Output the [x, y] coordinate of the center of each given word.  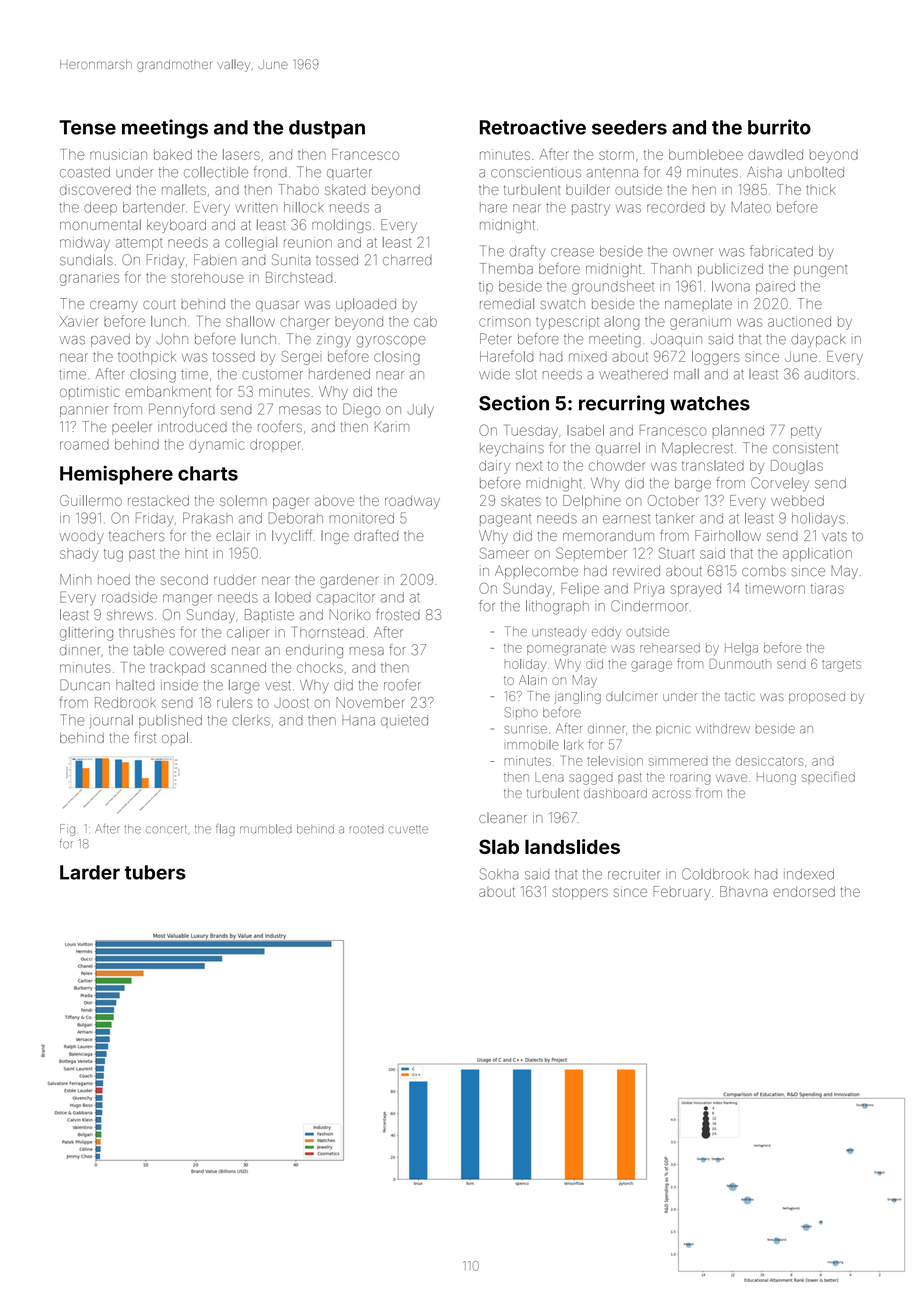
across [671, 794]
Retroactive [533, 127]
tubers [155, 872]
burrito [779, 127]
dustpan [327, 129]
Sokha [499, 874]
